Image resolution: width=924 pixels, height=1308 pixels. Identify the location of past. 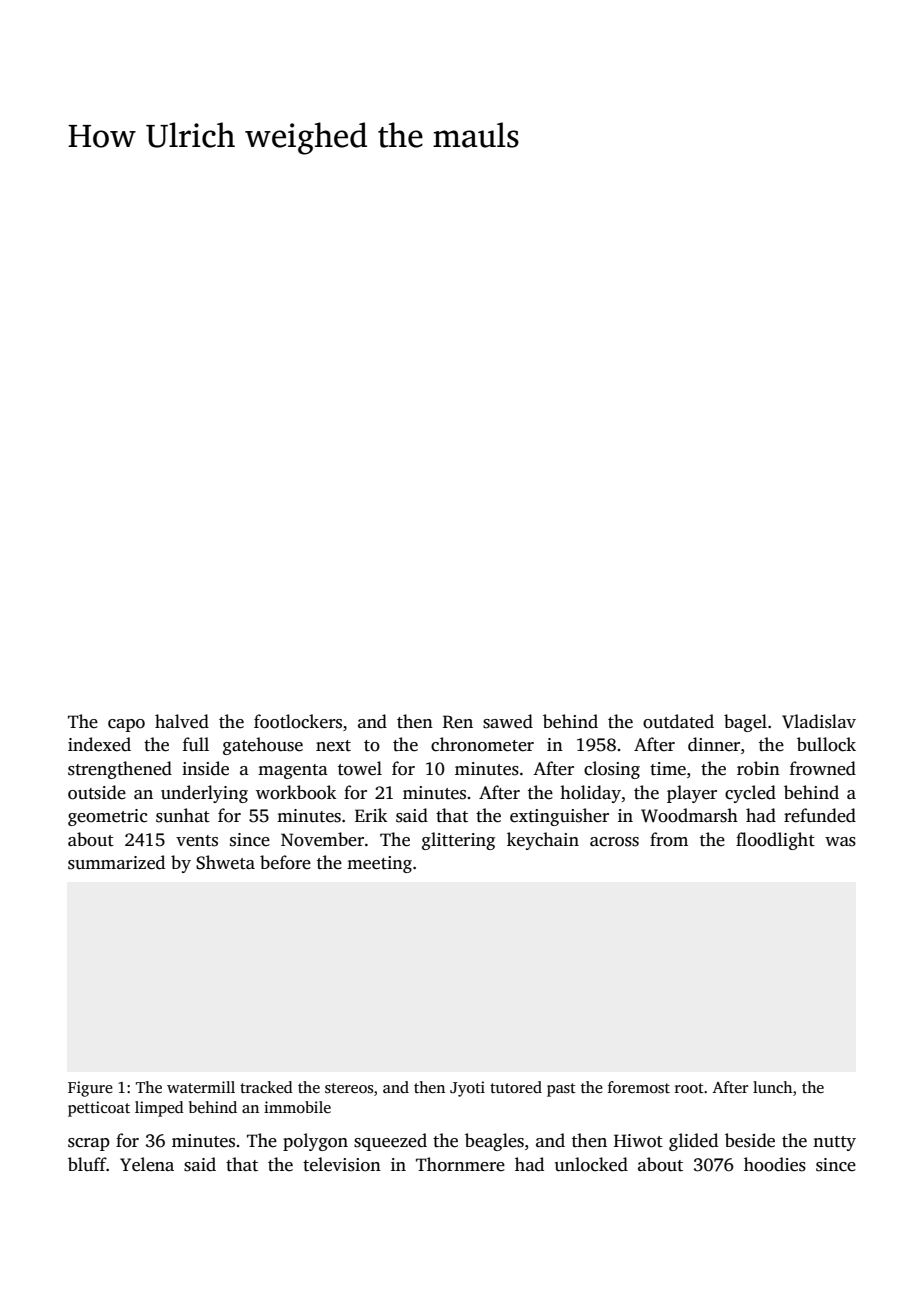
(561, 1090).
